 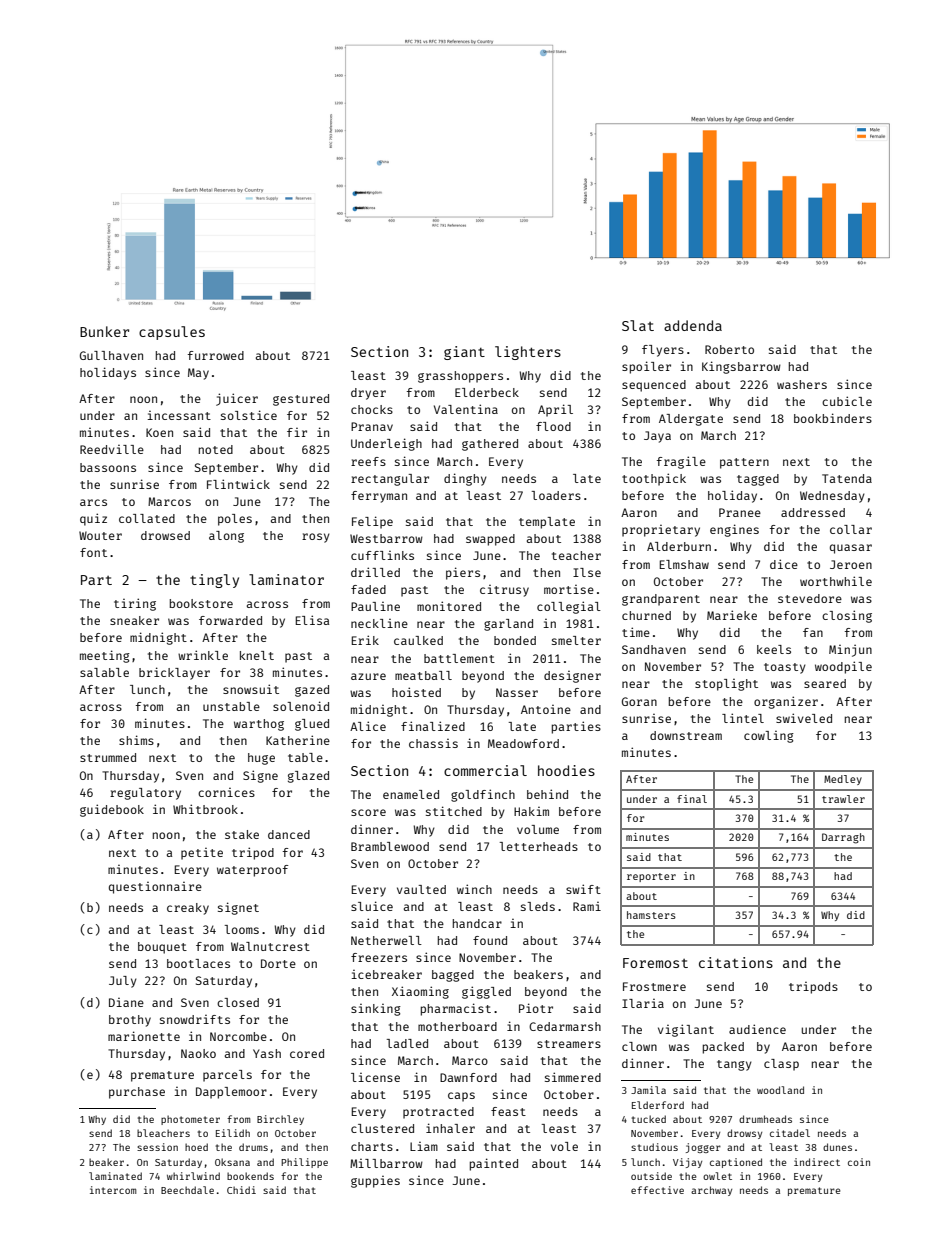 I want to click on bouquet, so click(x=162, y=948).
